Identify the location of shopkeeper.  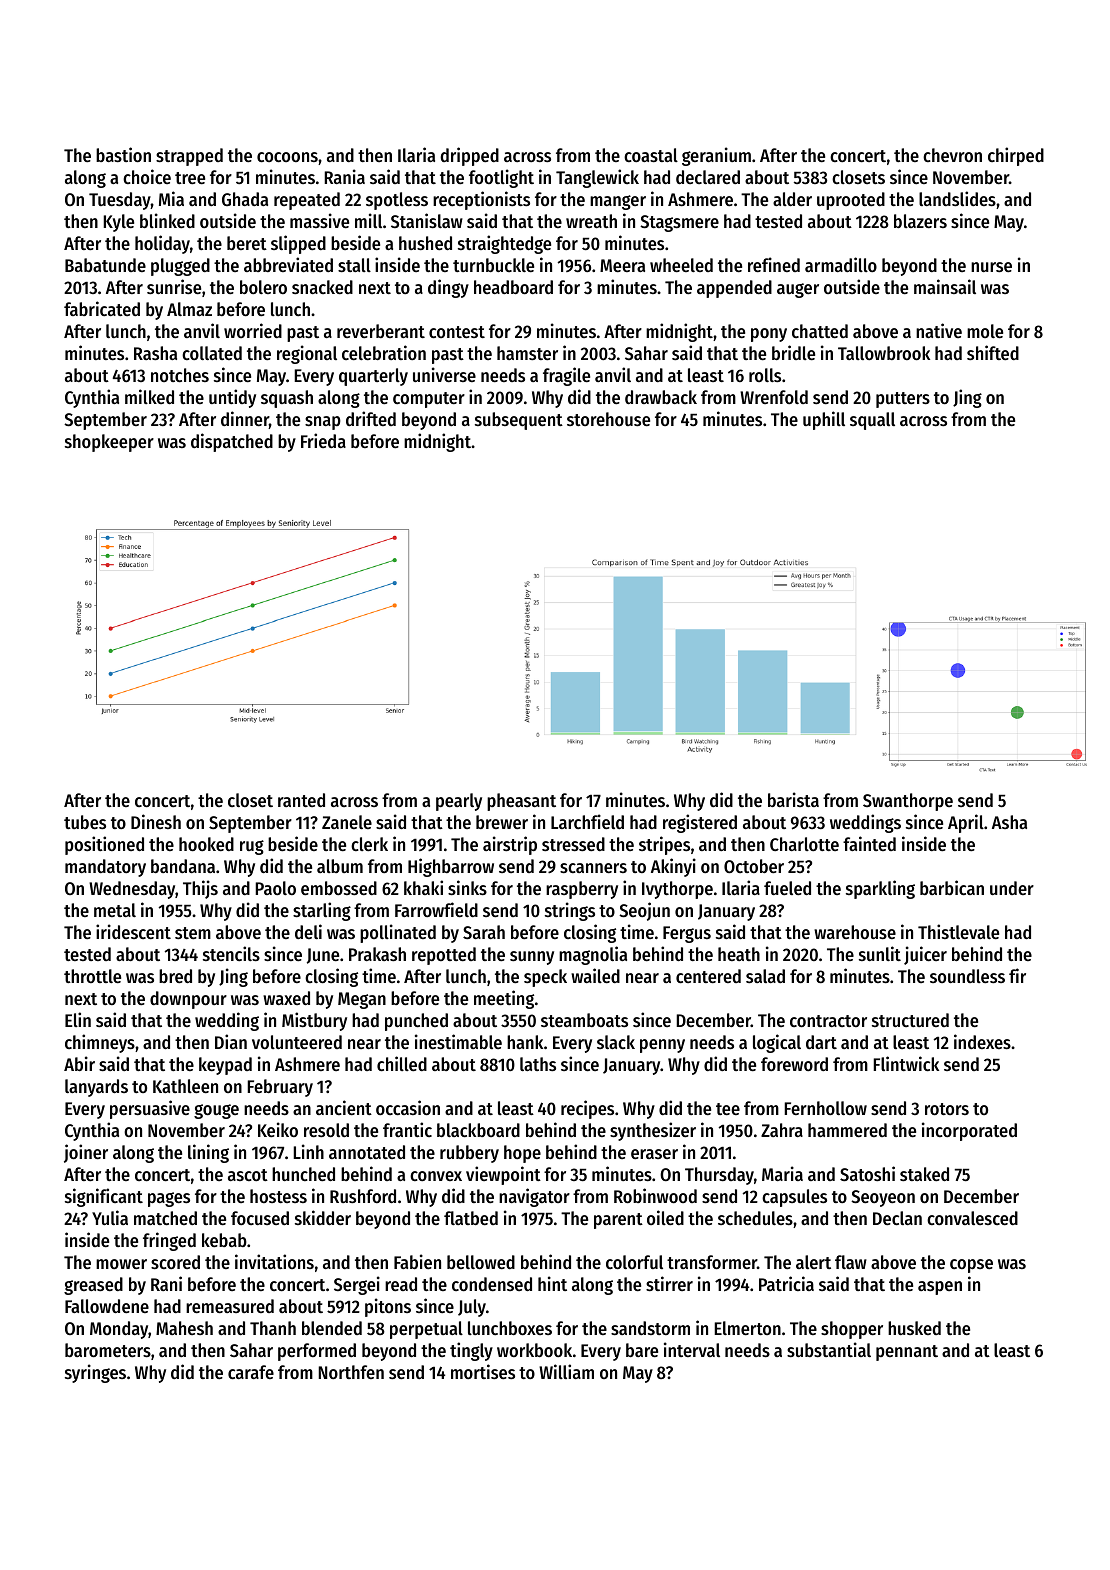
(109, 443).
